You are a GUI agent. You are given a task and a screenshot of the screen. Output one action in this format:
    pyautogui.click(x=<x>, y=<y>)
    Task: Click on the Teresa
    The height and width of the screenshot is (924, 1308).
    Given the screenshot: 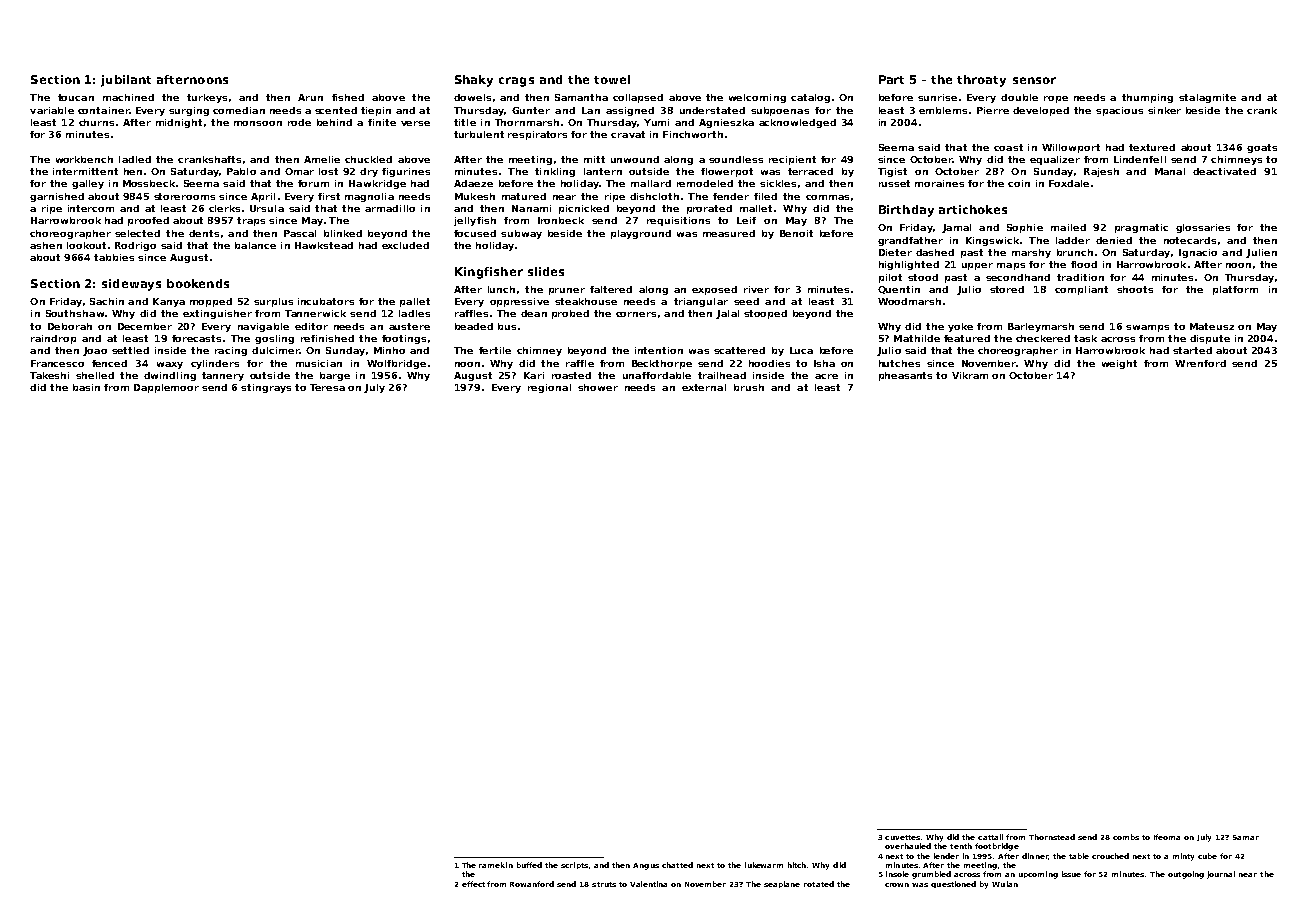 What is the action you would take?
    pyautogui.click(x=327, y=387)
